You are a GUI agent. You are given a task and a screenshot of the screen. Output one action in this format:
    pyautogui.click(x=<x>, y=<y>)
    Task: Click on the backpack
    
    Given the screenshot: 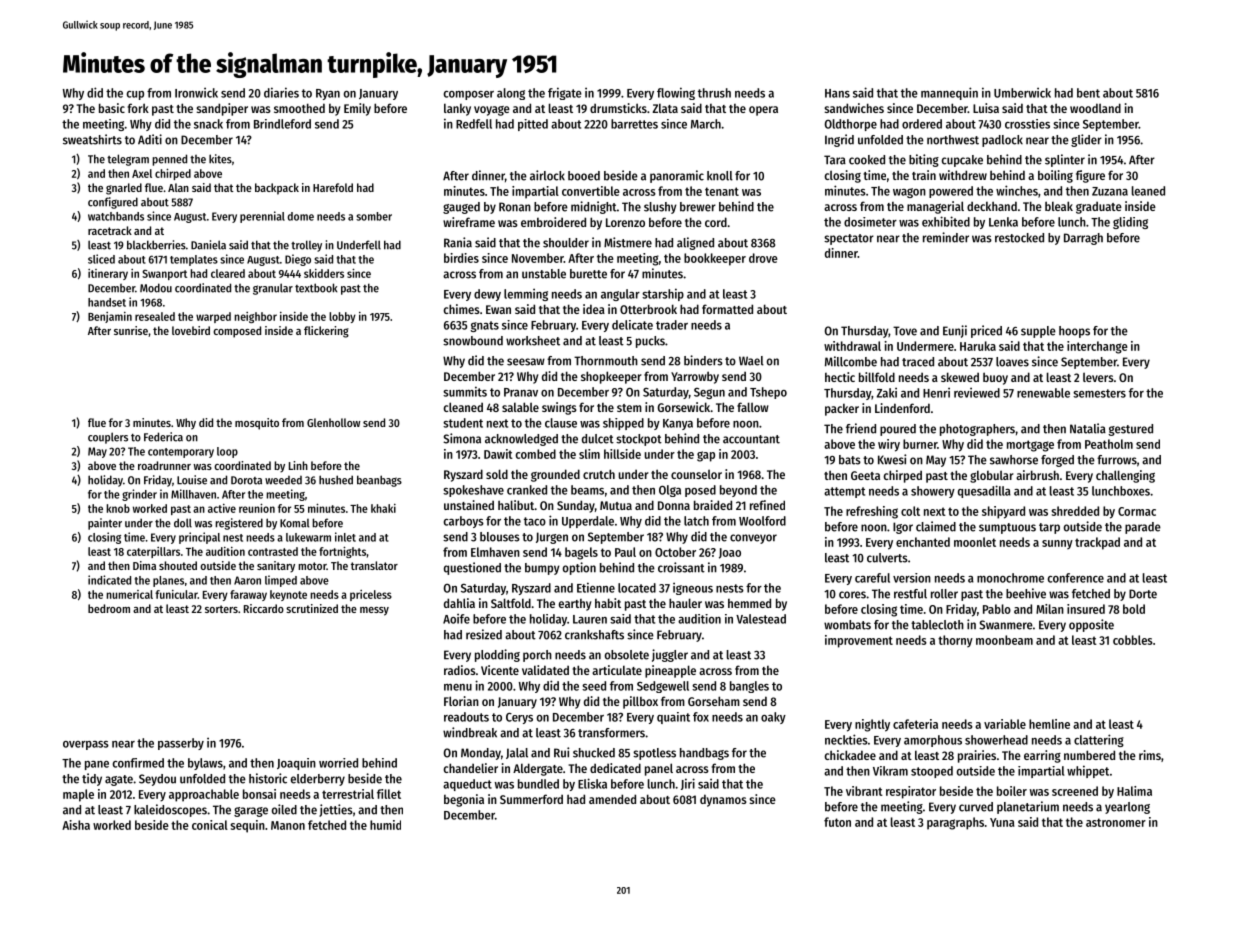 What is the action you would take?
    pyautogui.click(x=277, y=189)
